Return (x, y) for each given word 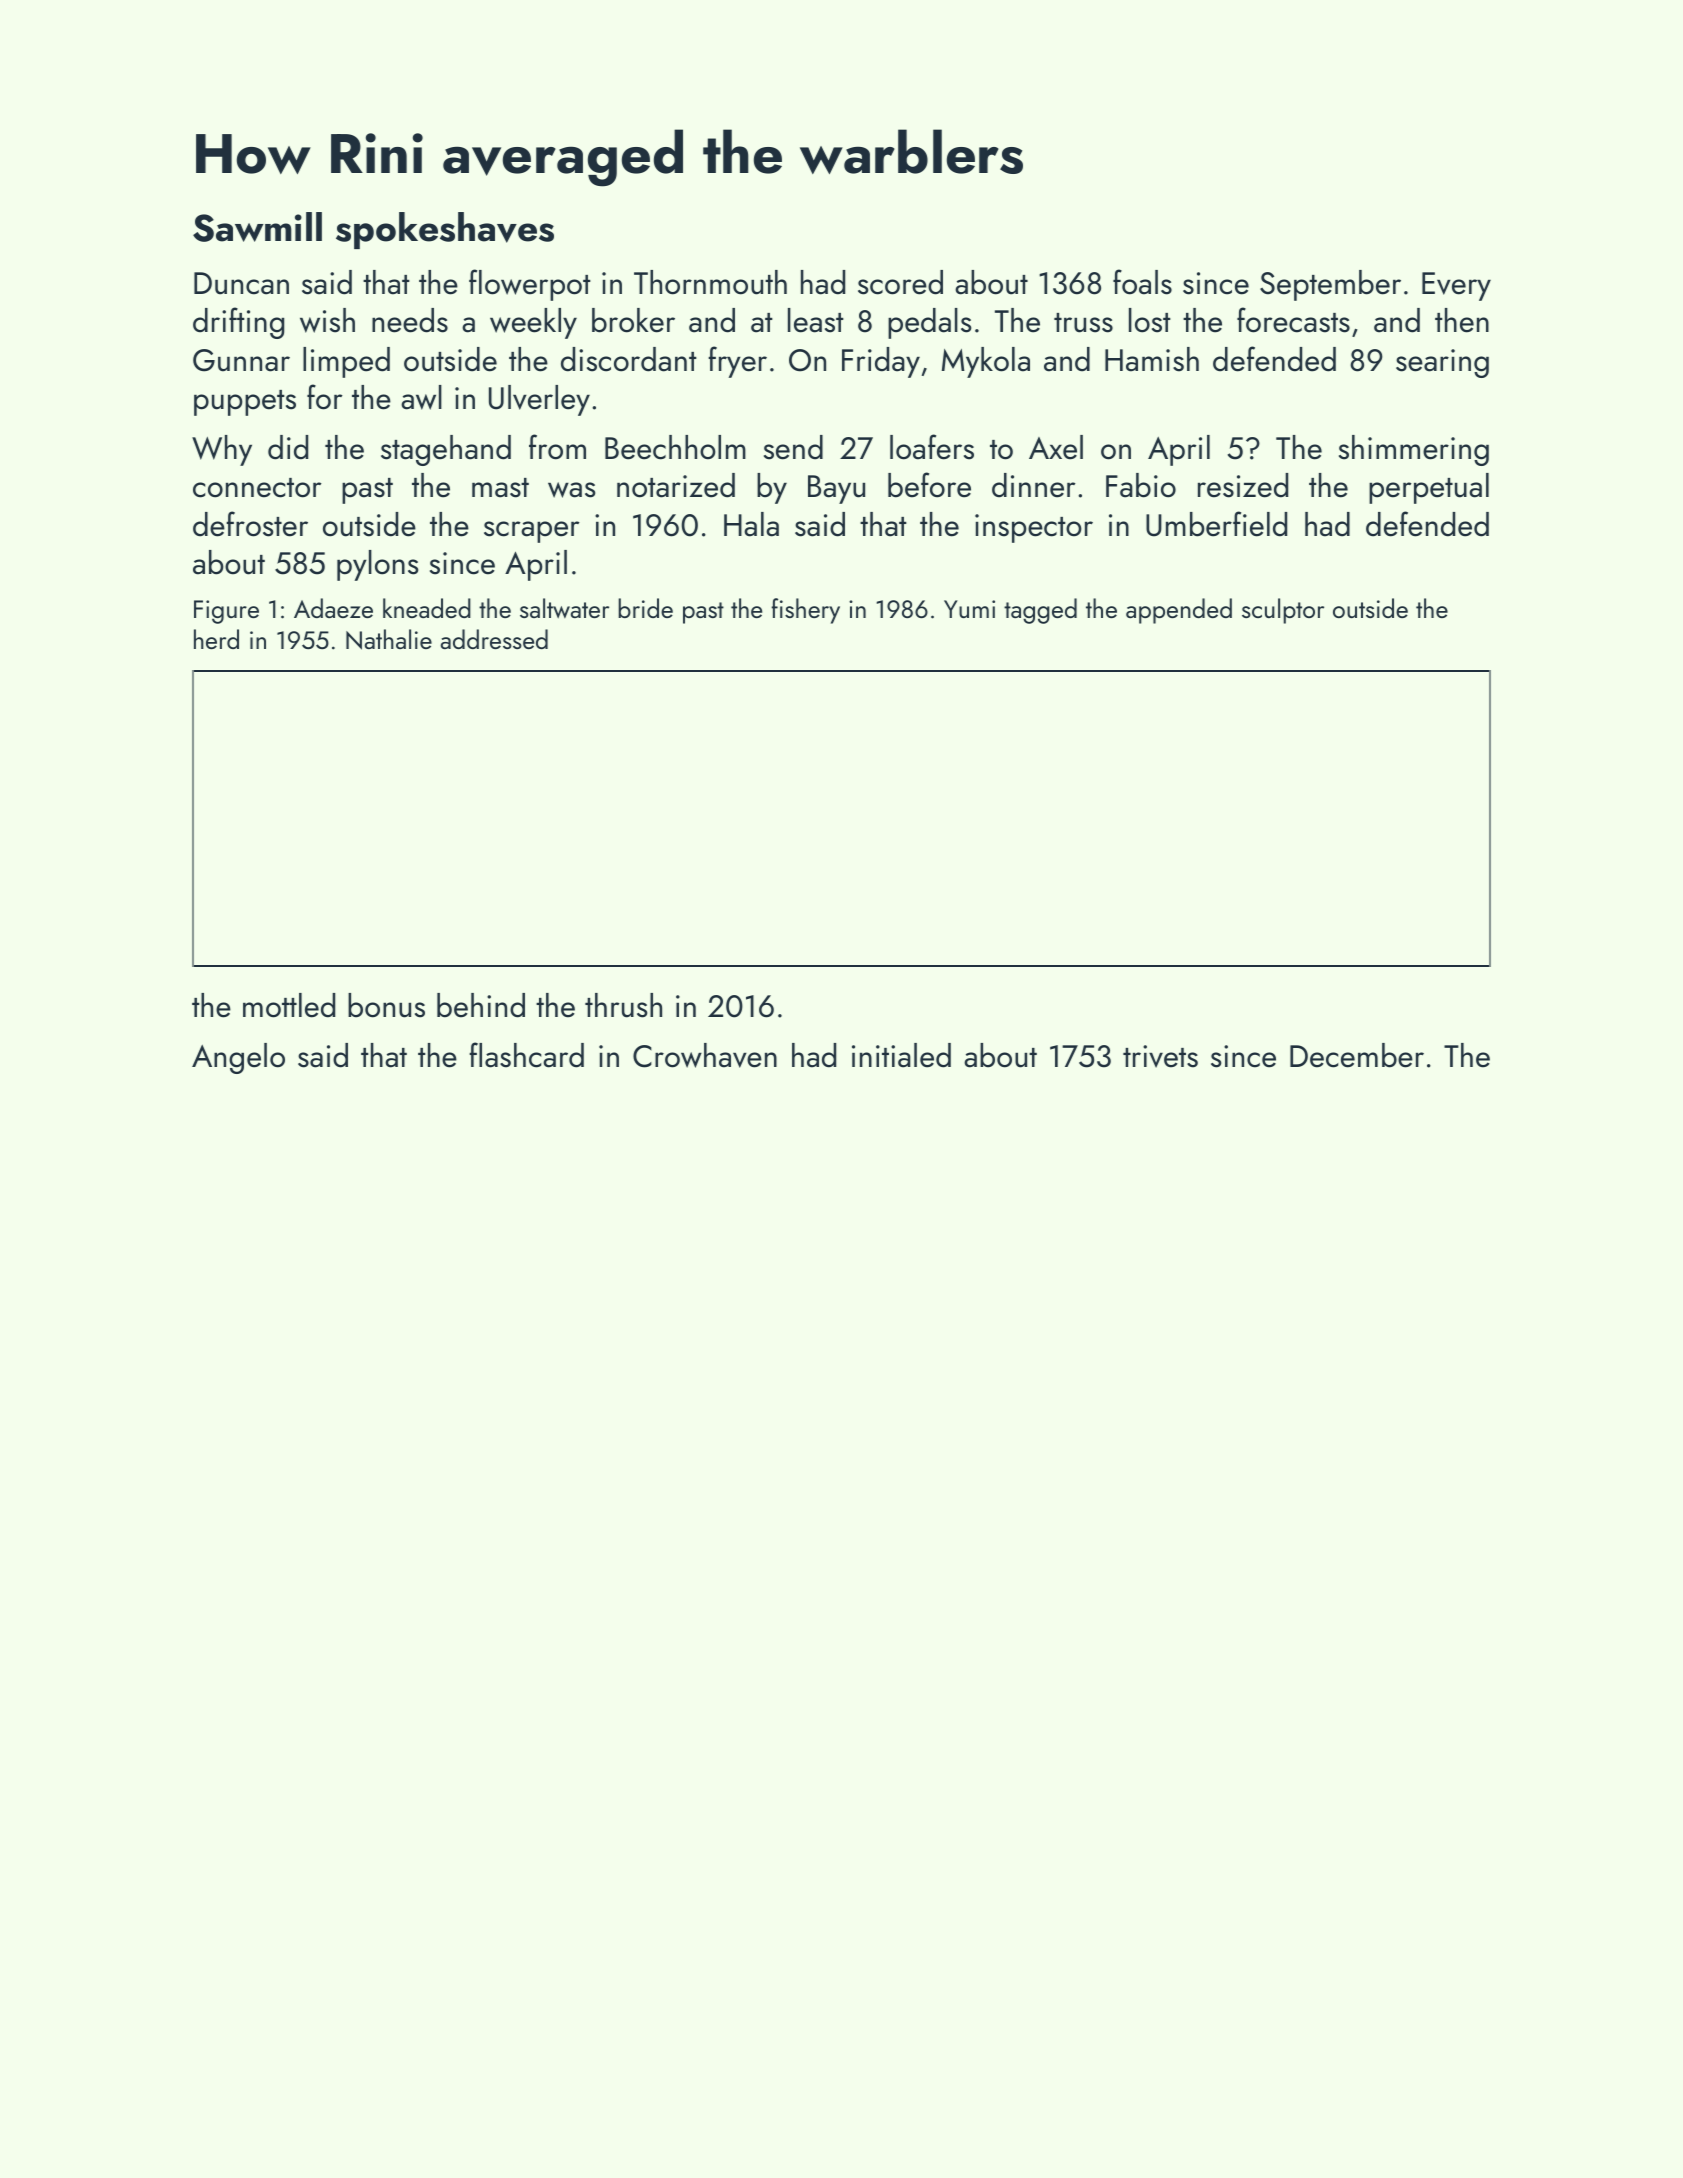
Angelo (238, 1058)
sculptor (1283, 611)
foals (1142, 282)
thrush (623, 1005)
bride (645, 608)
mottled (289, 1005)
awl (421, 397)
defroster (250, 524)
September (1330, 285)
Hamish (1152, 359)
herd (216, 639)
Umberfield (1216, 524)
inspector (1034, 528)
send (793, 447)
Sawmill (257, 227)
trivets (1160, 1056)
